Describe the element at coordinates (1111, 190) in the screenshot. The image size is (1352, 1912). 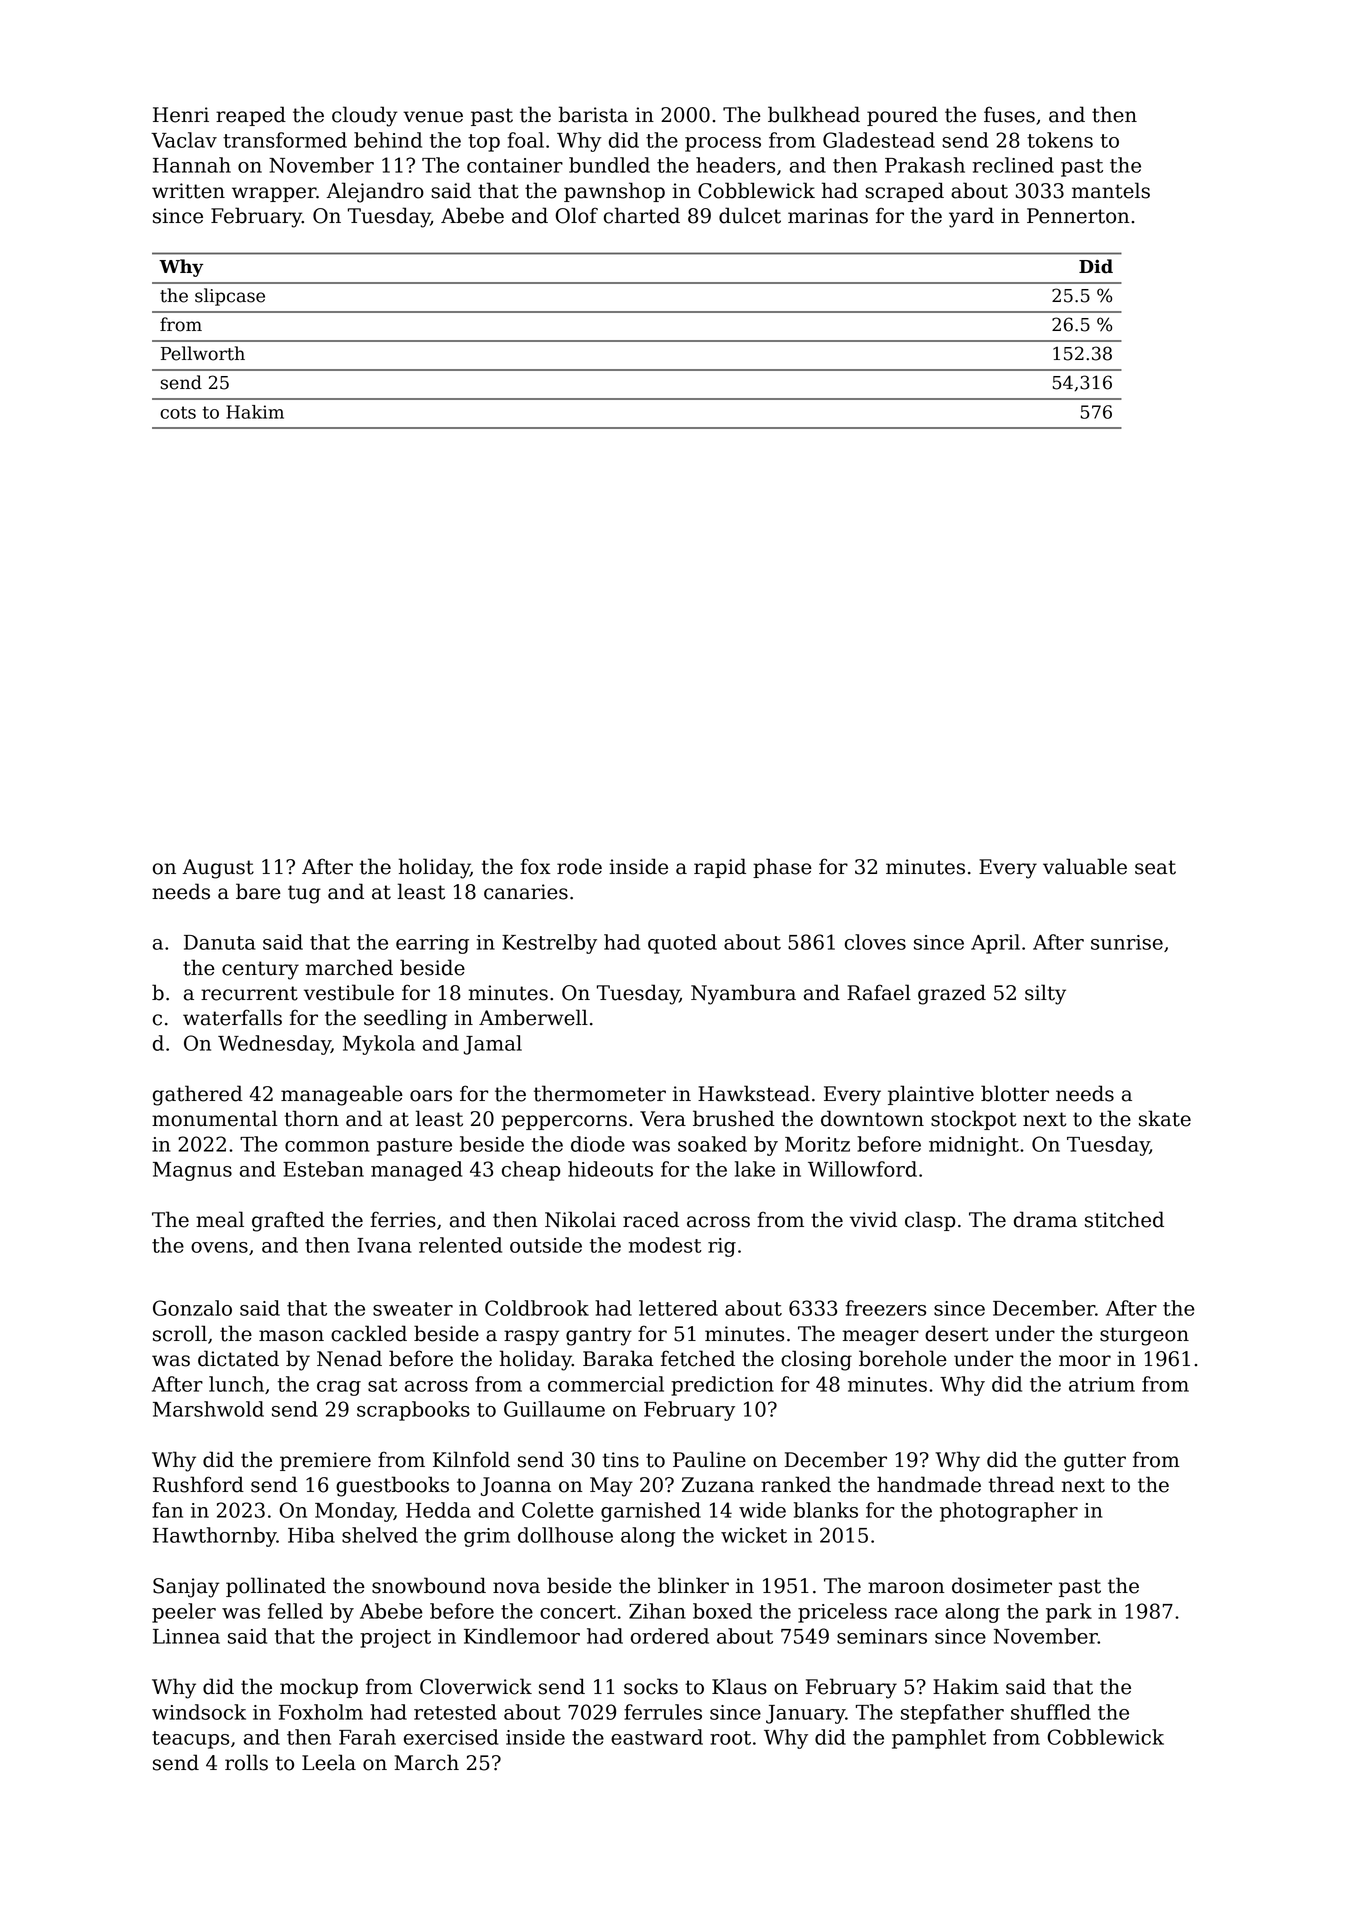
I see `mantels` at that location.
